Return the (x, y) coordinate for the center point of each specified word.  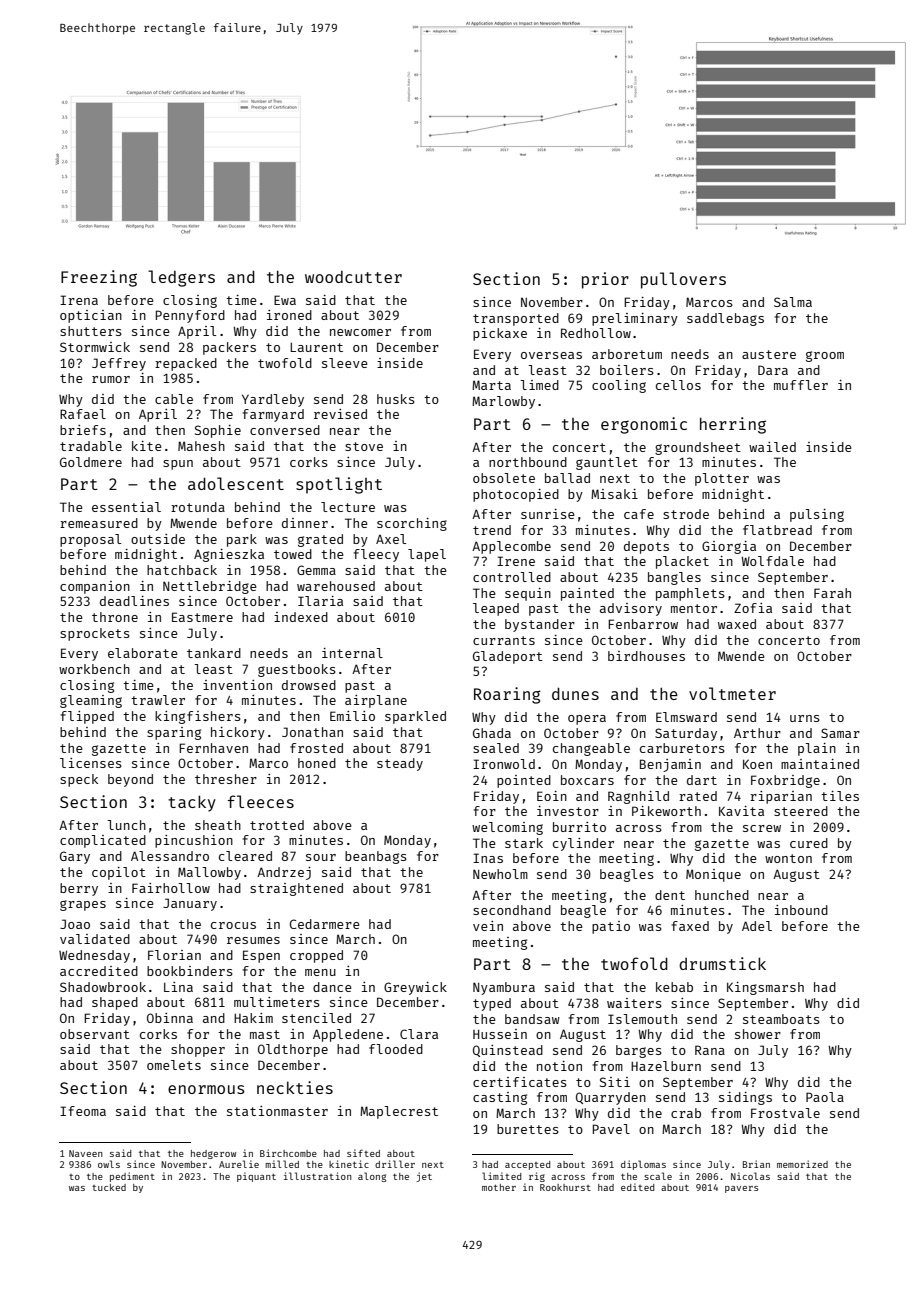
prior (605, 280)
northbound (528, 462)
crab (686, 1113)
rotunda (198, 507)
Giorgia (729, 547)
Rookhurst (565, 1187)
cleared (245, 856)
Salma (793, 302)
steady (400, 764)
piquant (256, 1177)
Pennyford (190, 316)
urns (805, 718)
